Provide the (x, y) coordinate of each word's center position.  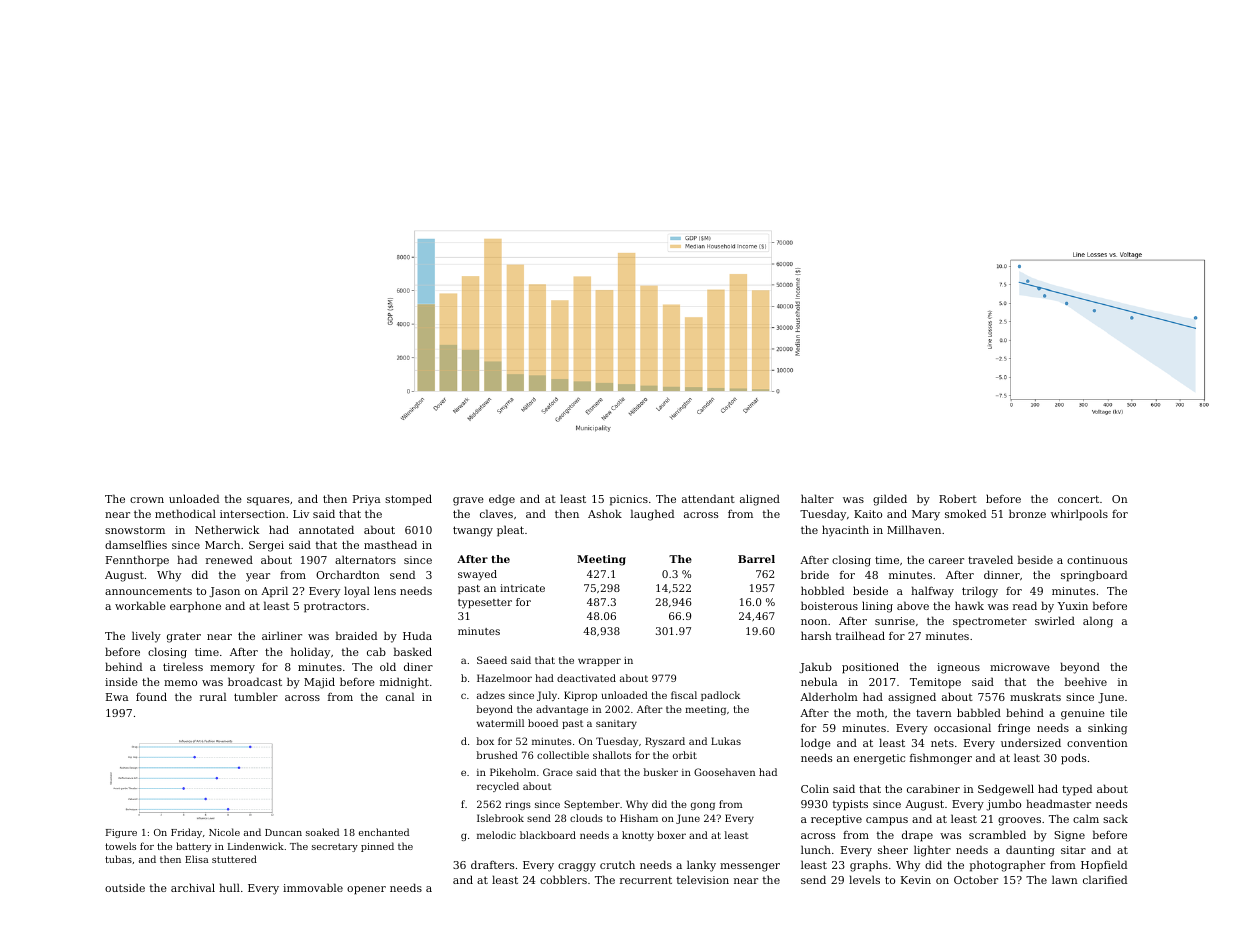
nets (942, 743)
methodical (185, 513)
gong (703, 806)
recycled (498, 787)
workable (140, 605)
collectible (563, 755)
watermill (500, 723)
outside (125, 887)
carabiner (933, 788)
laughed (652, 515)
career (946, 561)
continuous (1097, 560)
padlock (720, 696)
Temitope (935, 683)
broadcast (255, 681)
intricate (522, 588)
